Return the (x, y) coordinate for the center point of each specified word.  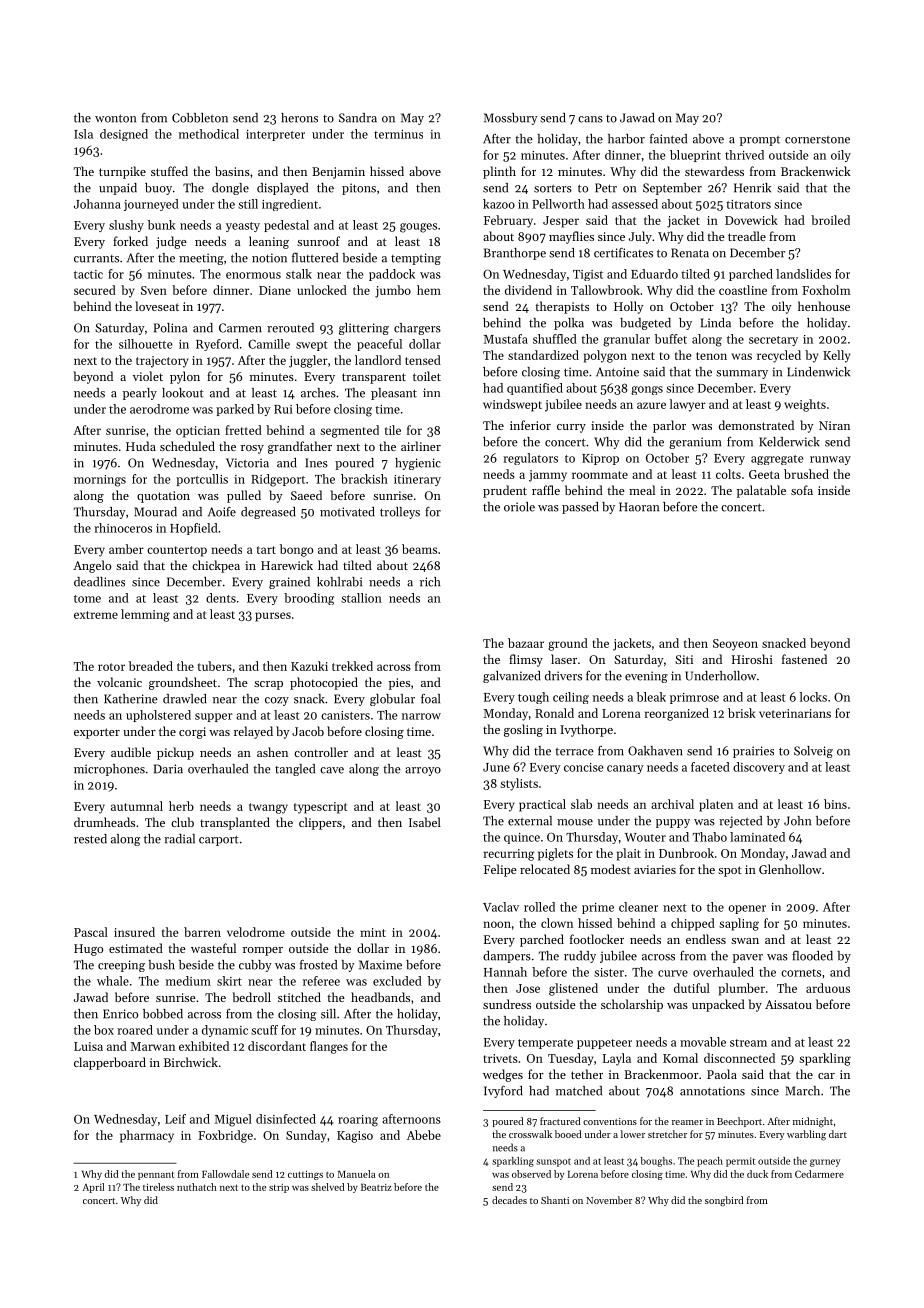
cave (332, 770)
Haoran (639, 507)
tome (87, 599)
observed (531, 1174)
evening (646, 677)
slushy (126, 226)
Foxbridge (225, 1136)
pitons (359, 189)
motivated (347, 512)
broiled (830, 220)
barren (202, 932)
